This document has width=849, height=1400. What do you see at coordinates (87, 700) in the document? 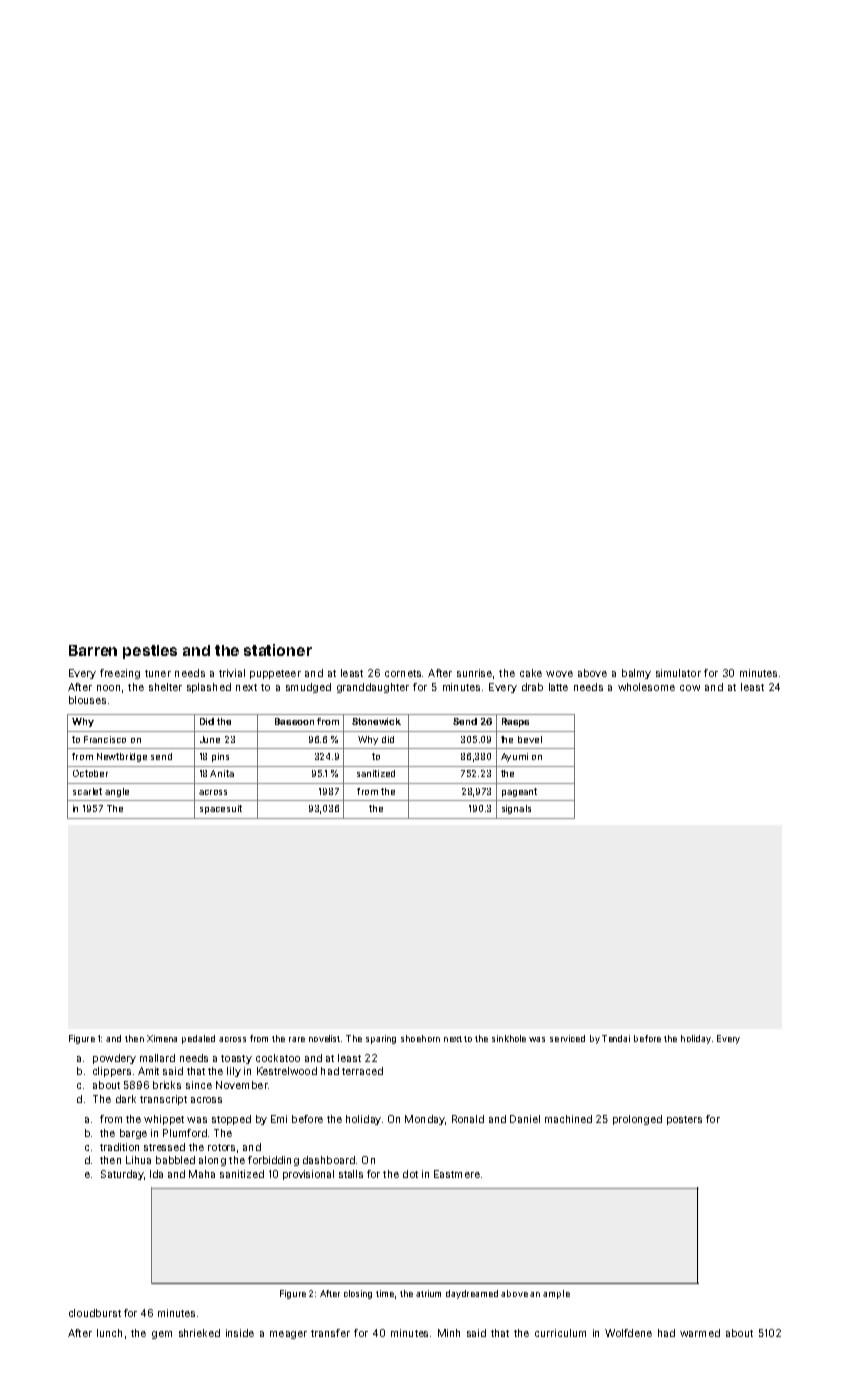
I see `blouses` at bounding box center [87, 700].
